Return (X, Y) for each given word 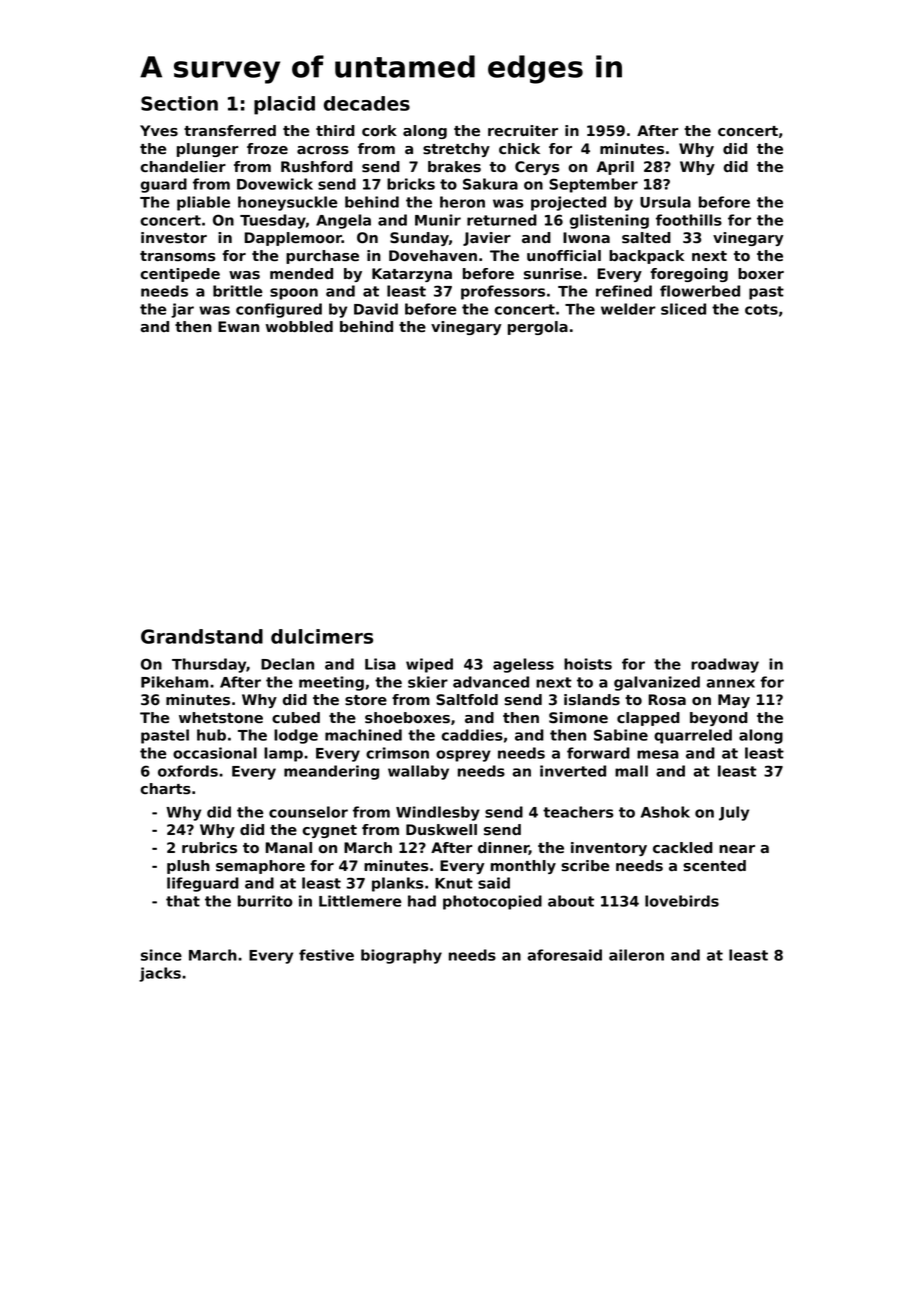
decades (367, 103)
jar (182, 310)
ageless (523, 665)
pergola (538, 328)
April (615, 168)
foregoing (689, 275)
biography (401, 956)
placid (284, 105)
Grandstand (202, 636)
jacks (160, 974)
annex (731, 683)
